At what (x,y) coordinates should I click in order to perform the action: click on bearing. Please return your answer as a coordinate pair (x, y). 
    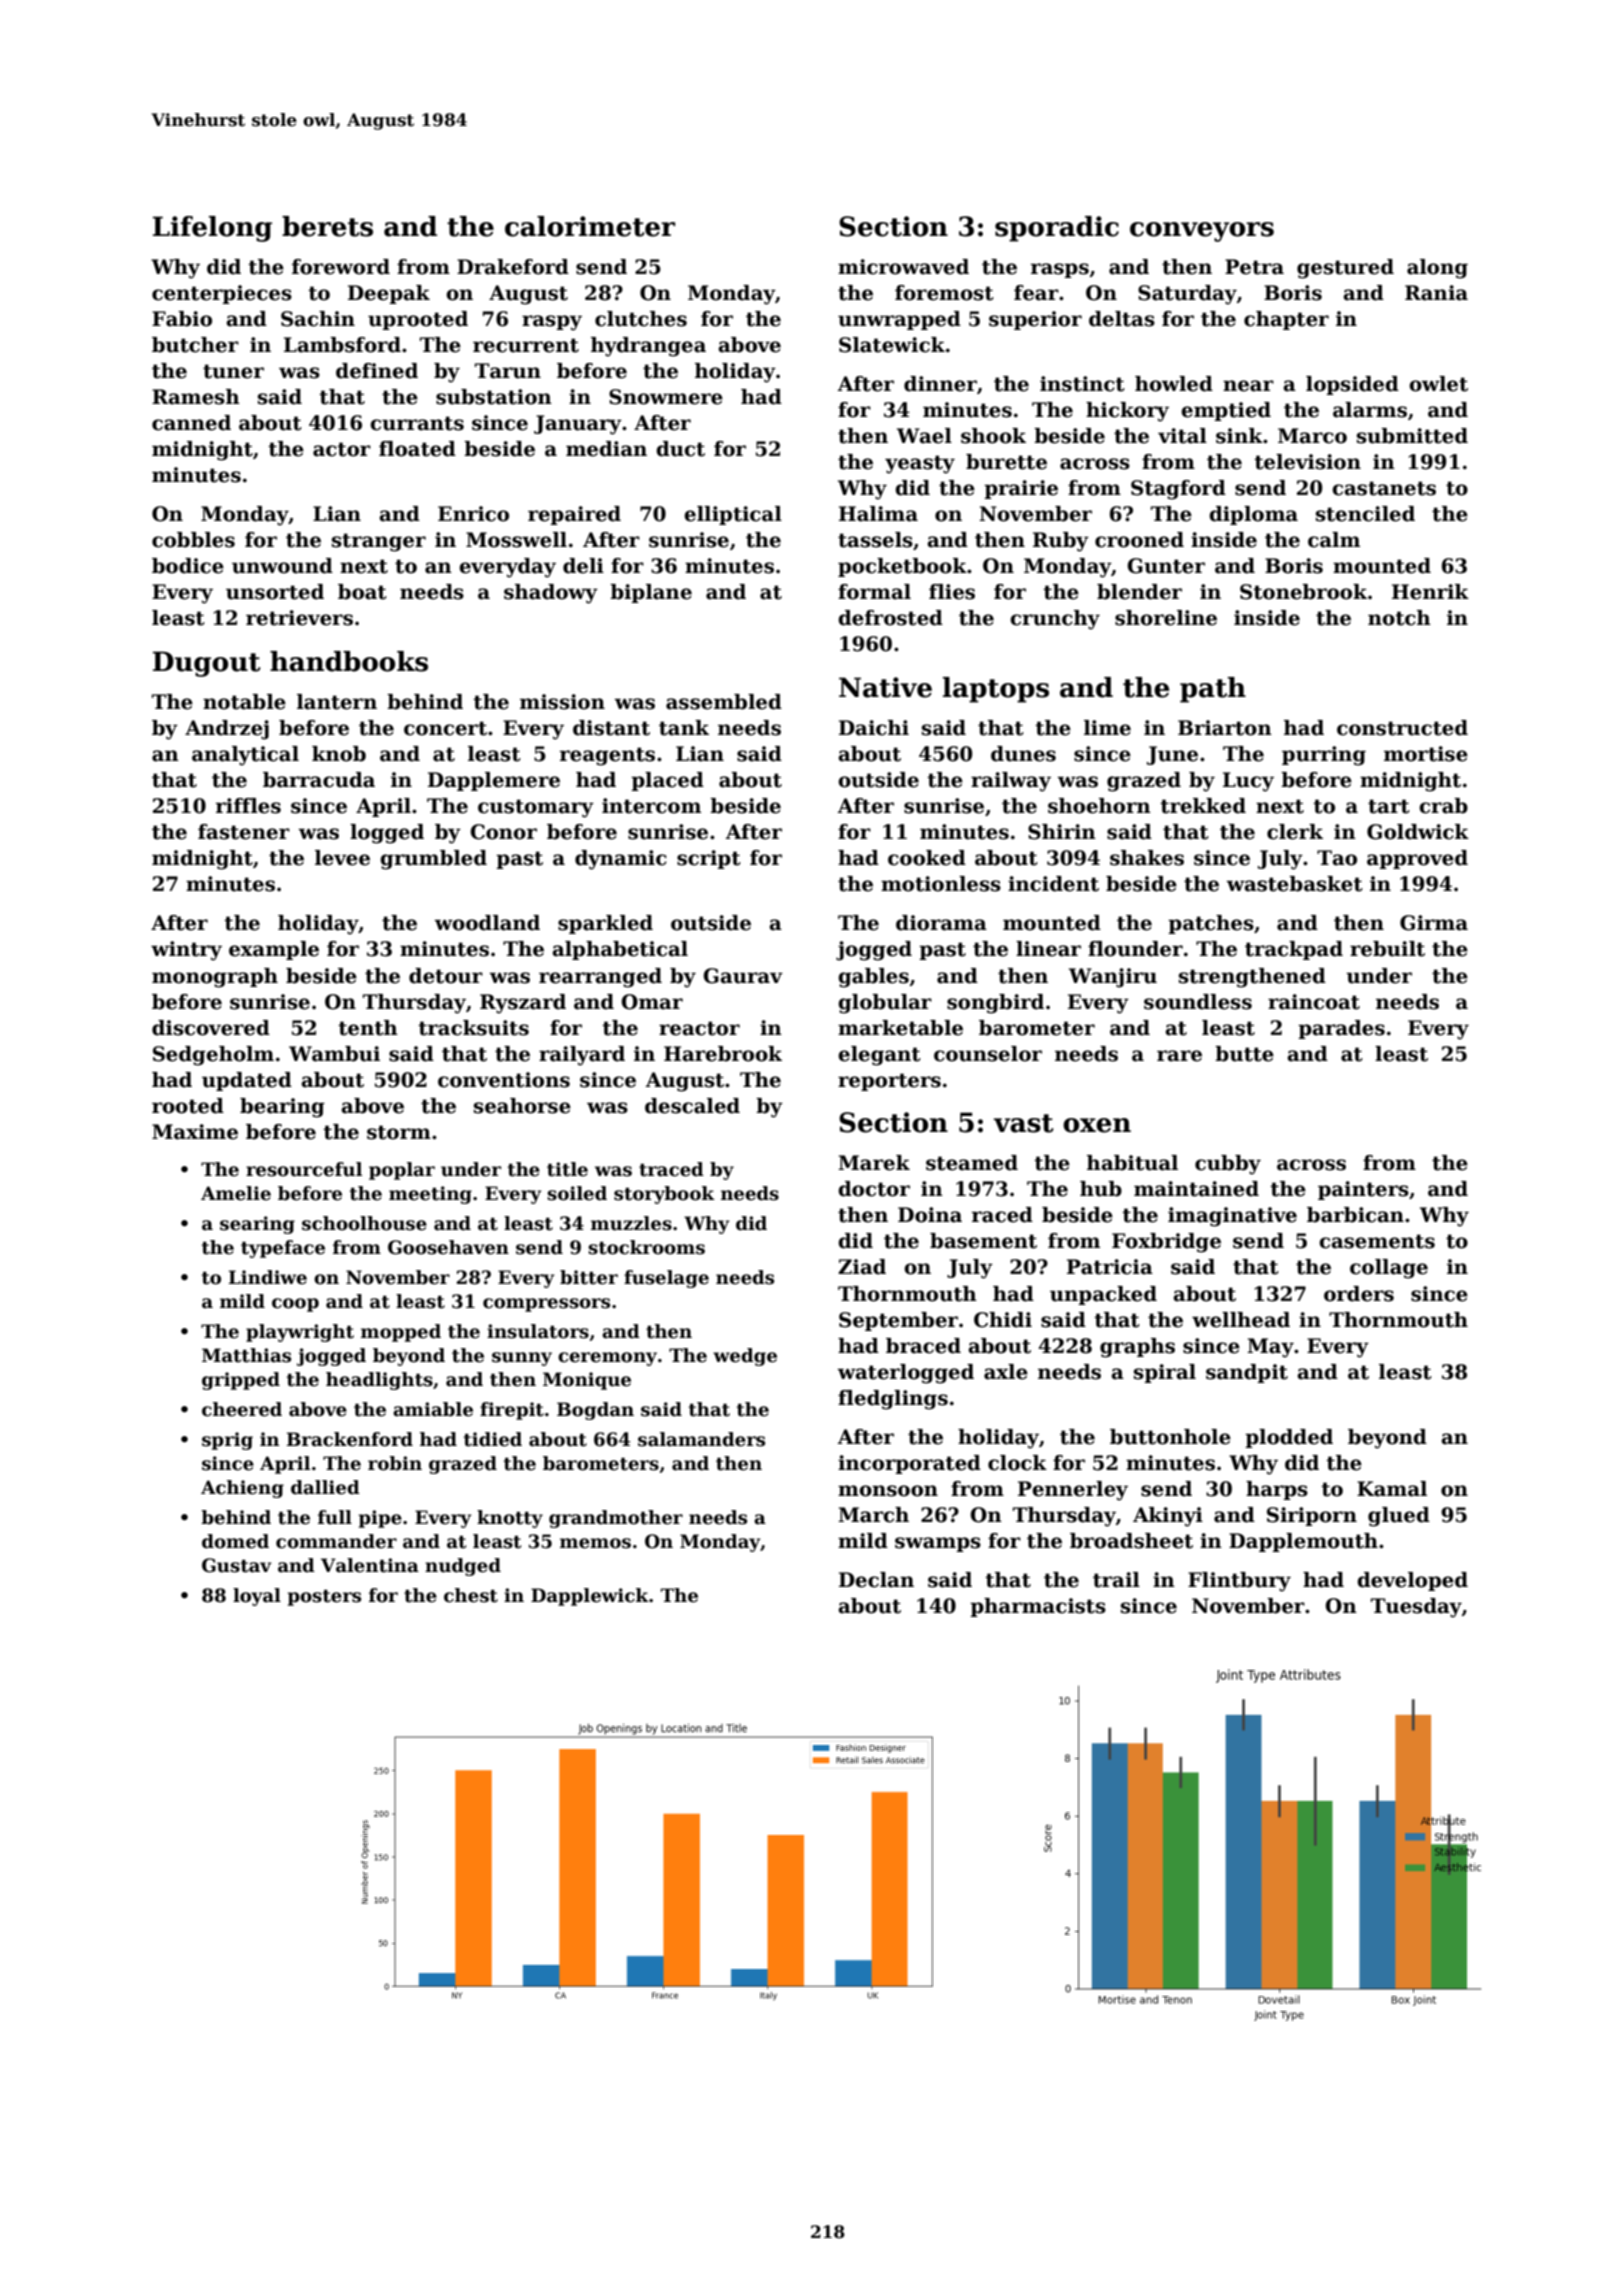
    Looking at the image, I should click on (282, 1108).
